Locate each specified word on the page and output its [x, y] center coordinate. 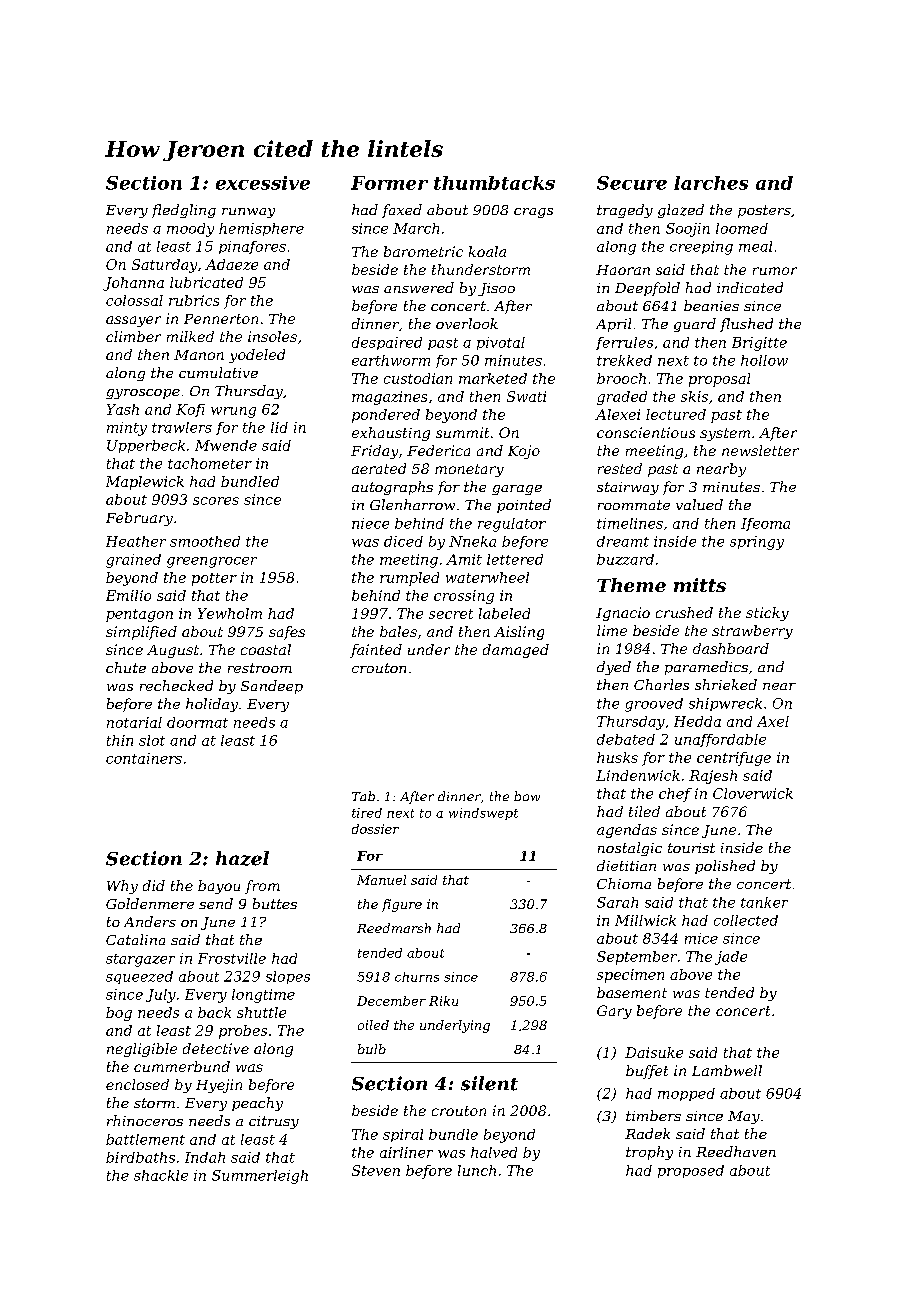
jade [731, 958]
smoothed [205, 541]
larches [711, 183]
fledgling [184, 211]
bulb [372, 1049]
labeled [504, 613]
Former [389, 183]
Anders [150, 921]
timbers [653, 1115]
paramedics [706, 668]
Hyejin [219, 1086]
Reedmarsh [394, 928]
